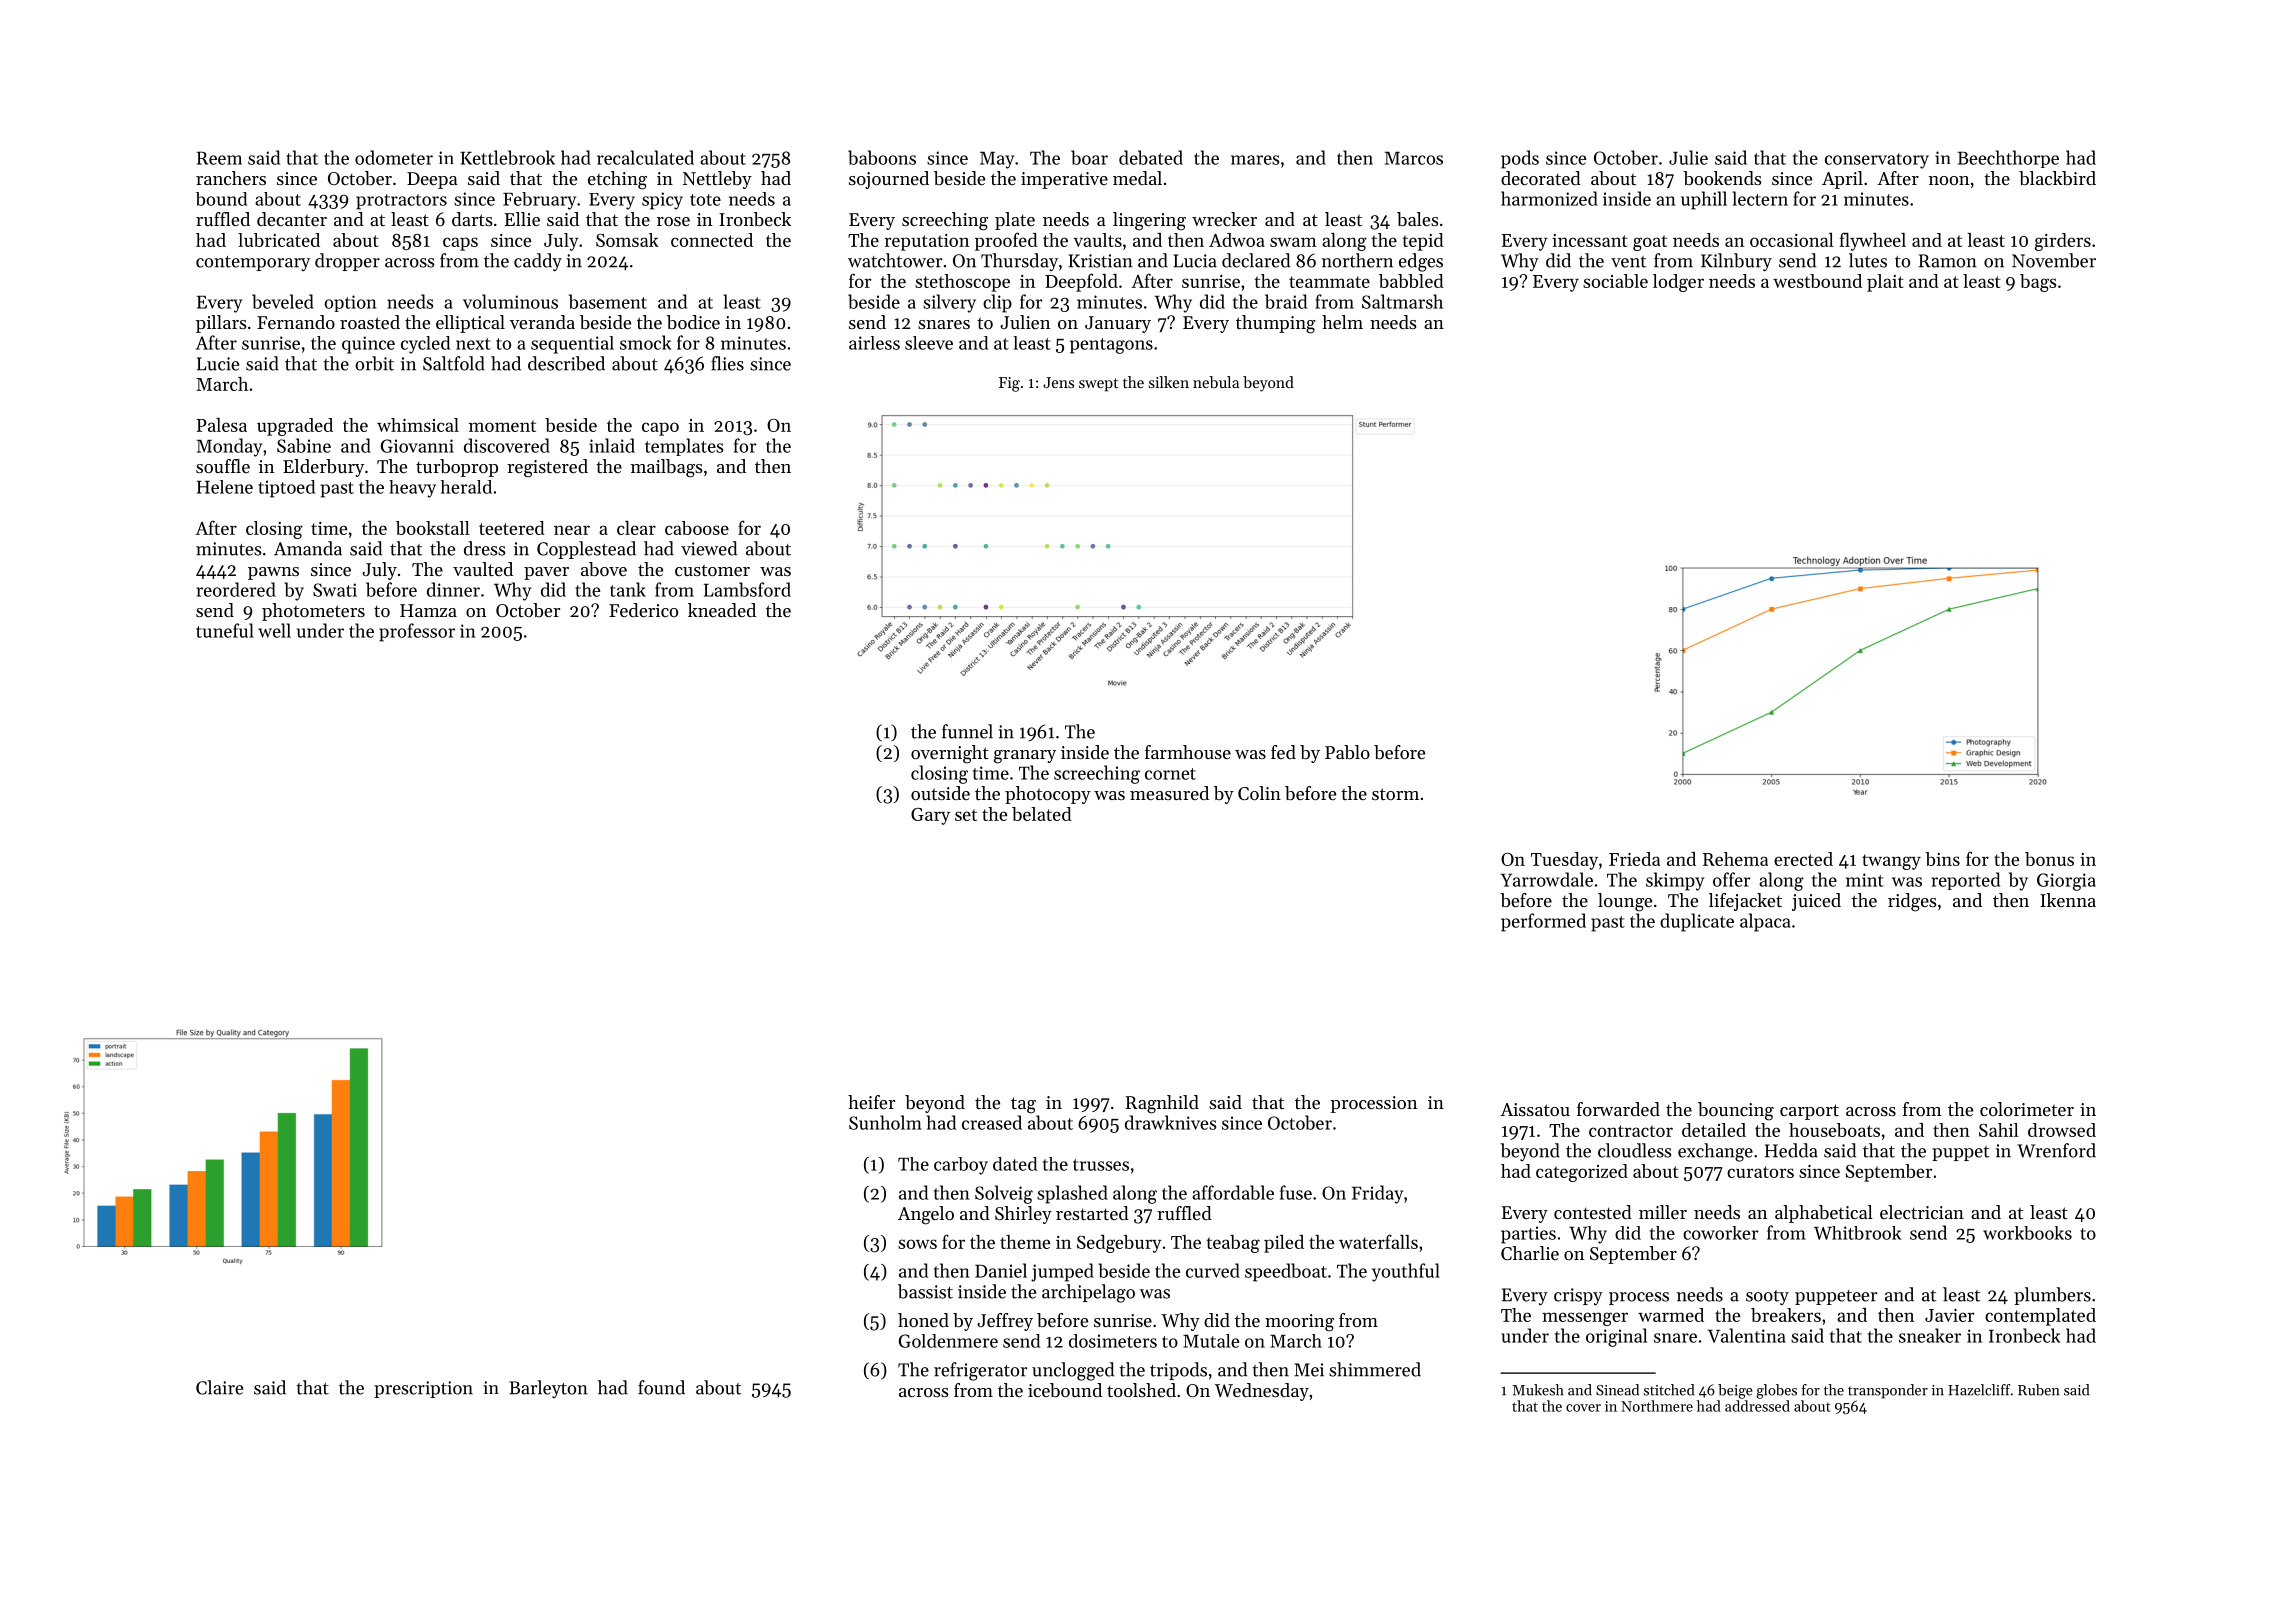 This screenshot has width=2292, height=1620. Describe the element at coordinates (1347, 752) in the screenshot. I see `Pablo` at that location.
